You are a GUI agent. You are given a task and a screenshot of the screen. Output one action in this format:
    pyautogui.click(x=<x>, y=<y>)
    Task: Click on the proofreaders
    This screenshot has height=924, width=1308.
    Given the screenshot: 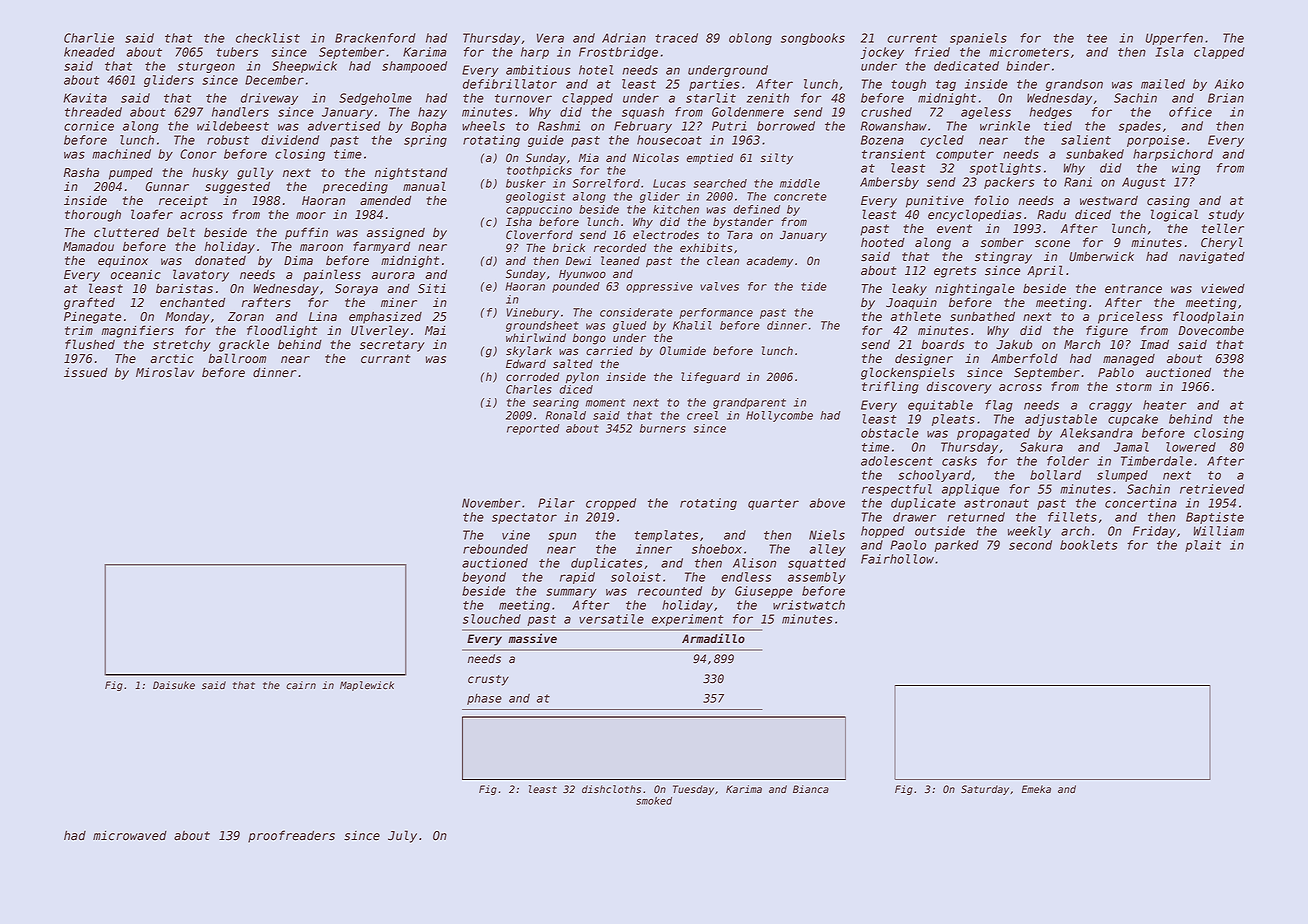 What is the action you would take?
    pyautogui.click(x=291, y=836)
